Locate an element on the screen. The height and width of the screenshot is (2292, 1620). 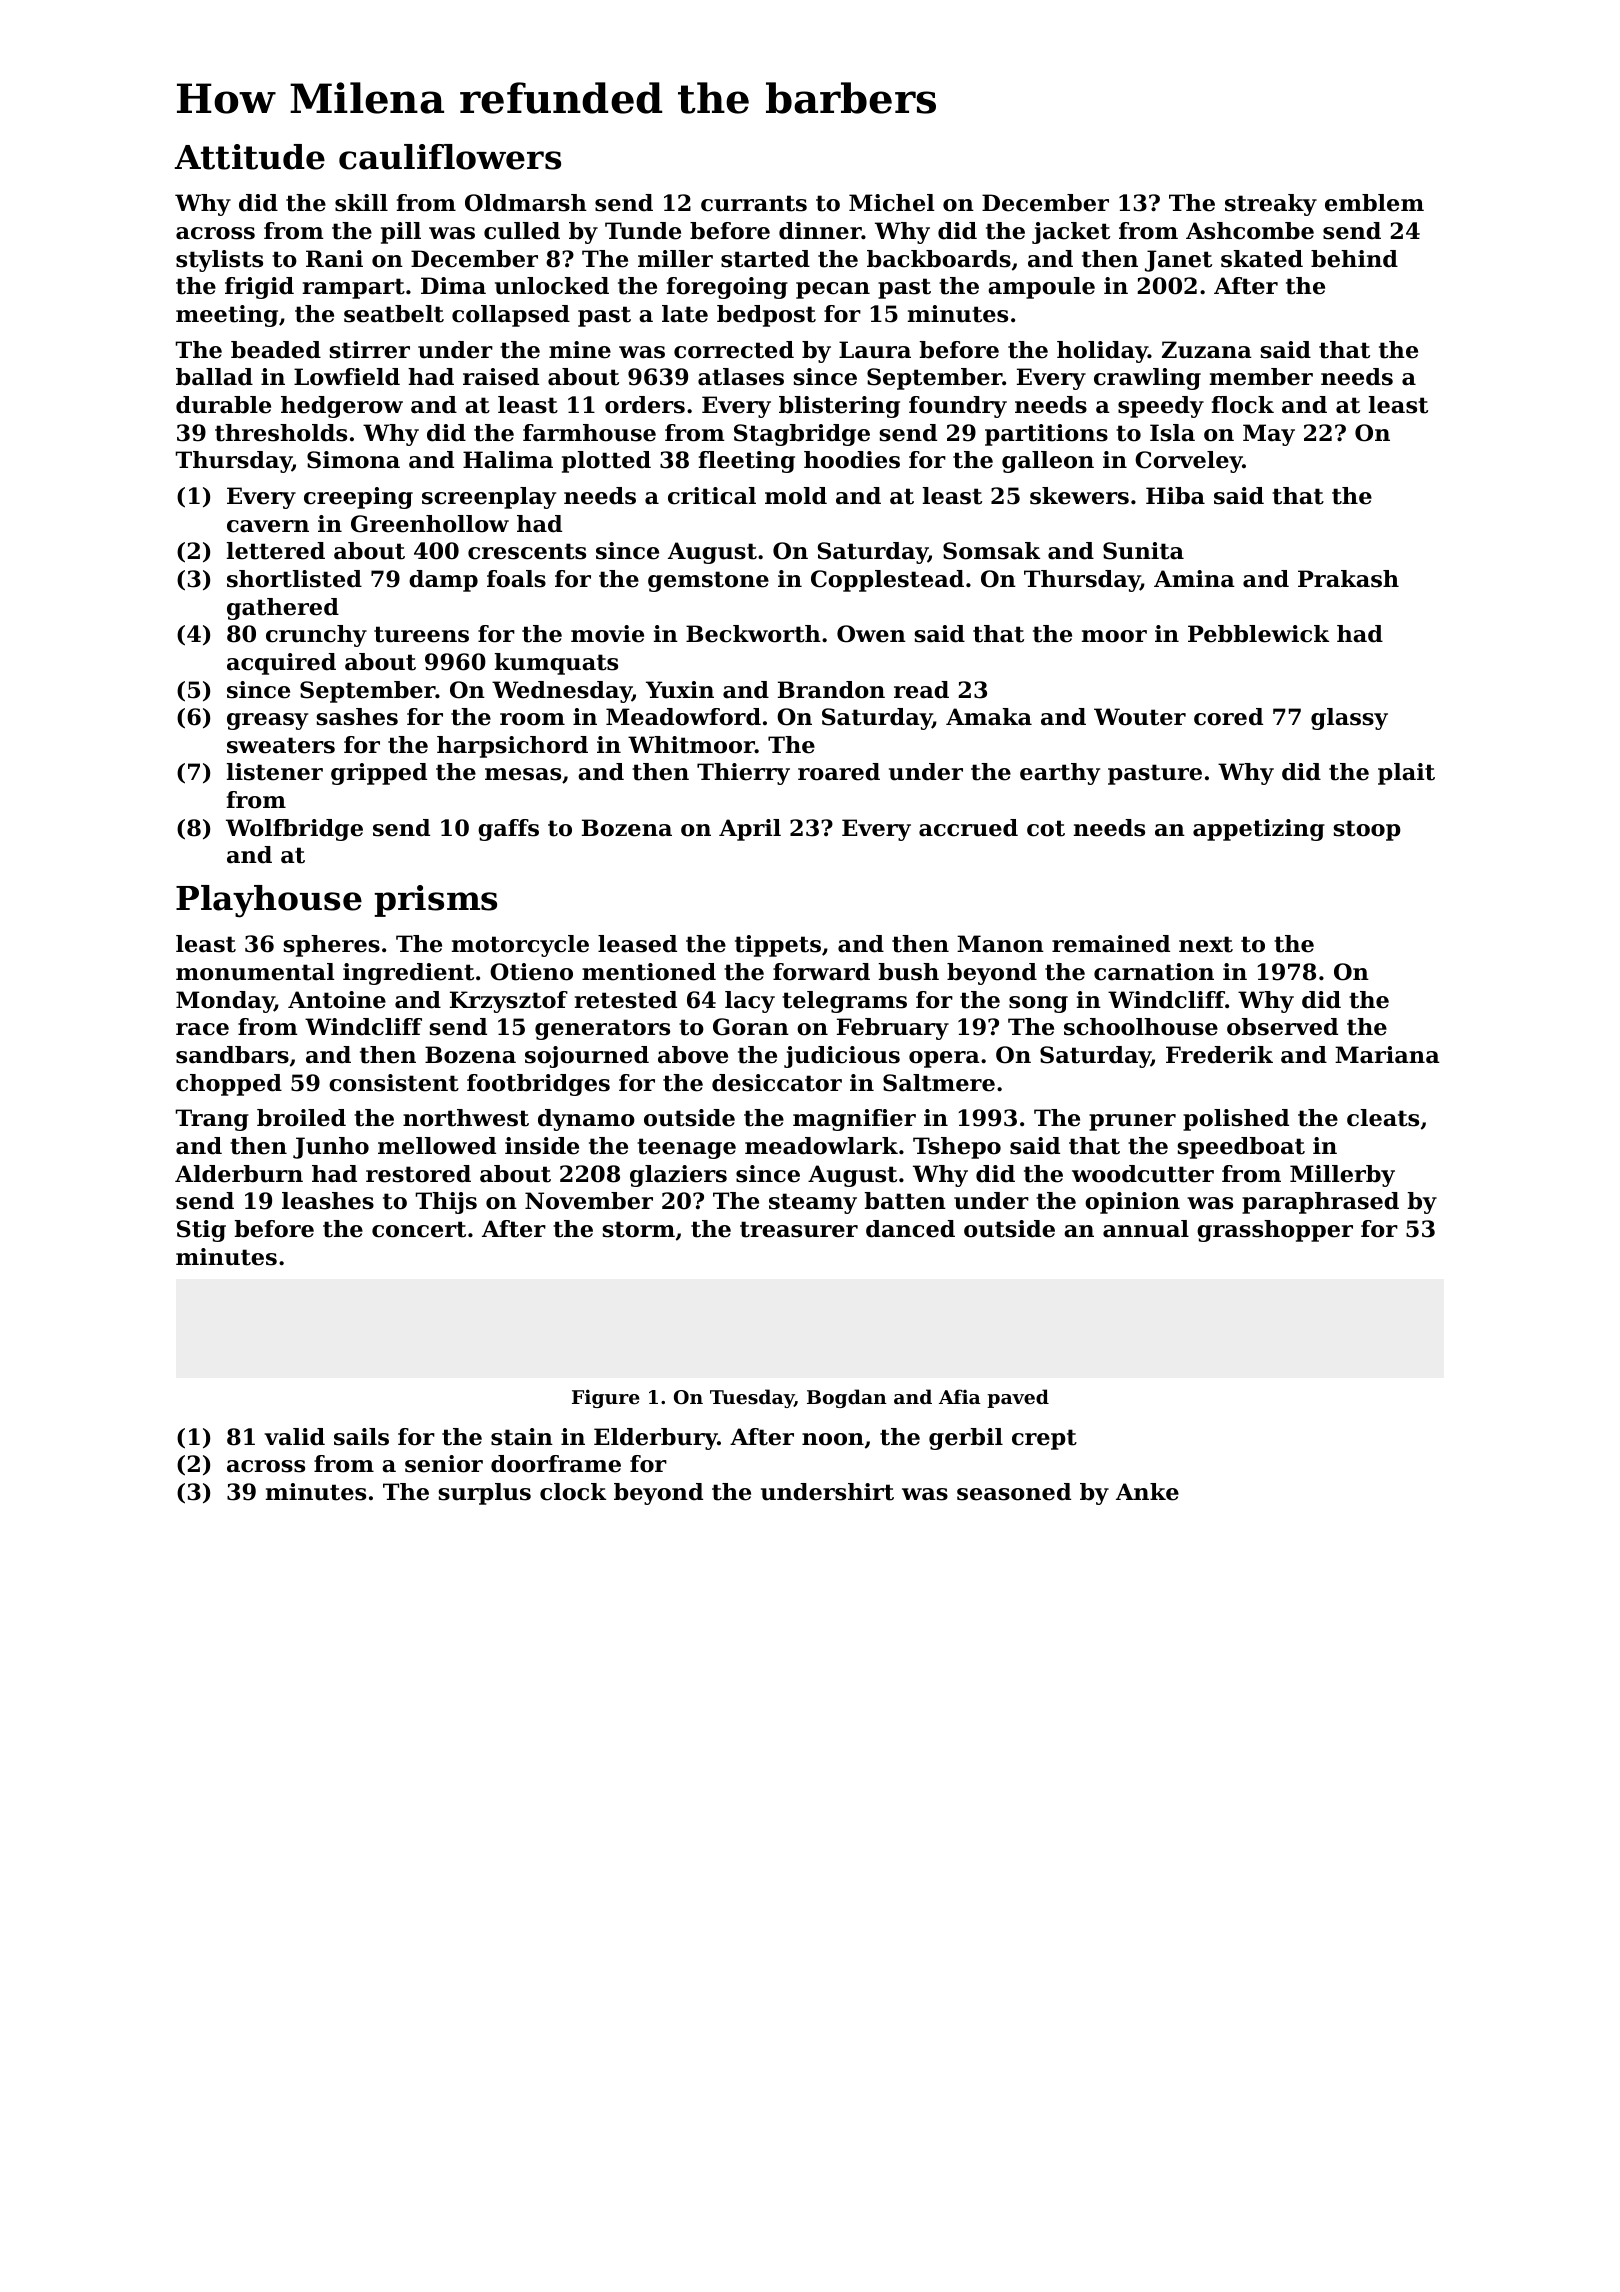
ampoule is located at coordinates (1041, 288).
